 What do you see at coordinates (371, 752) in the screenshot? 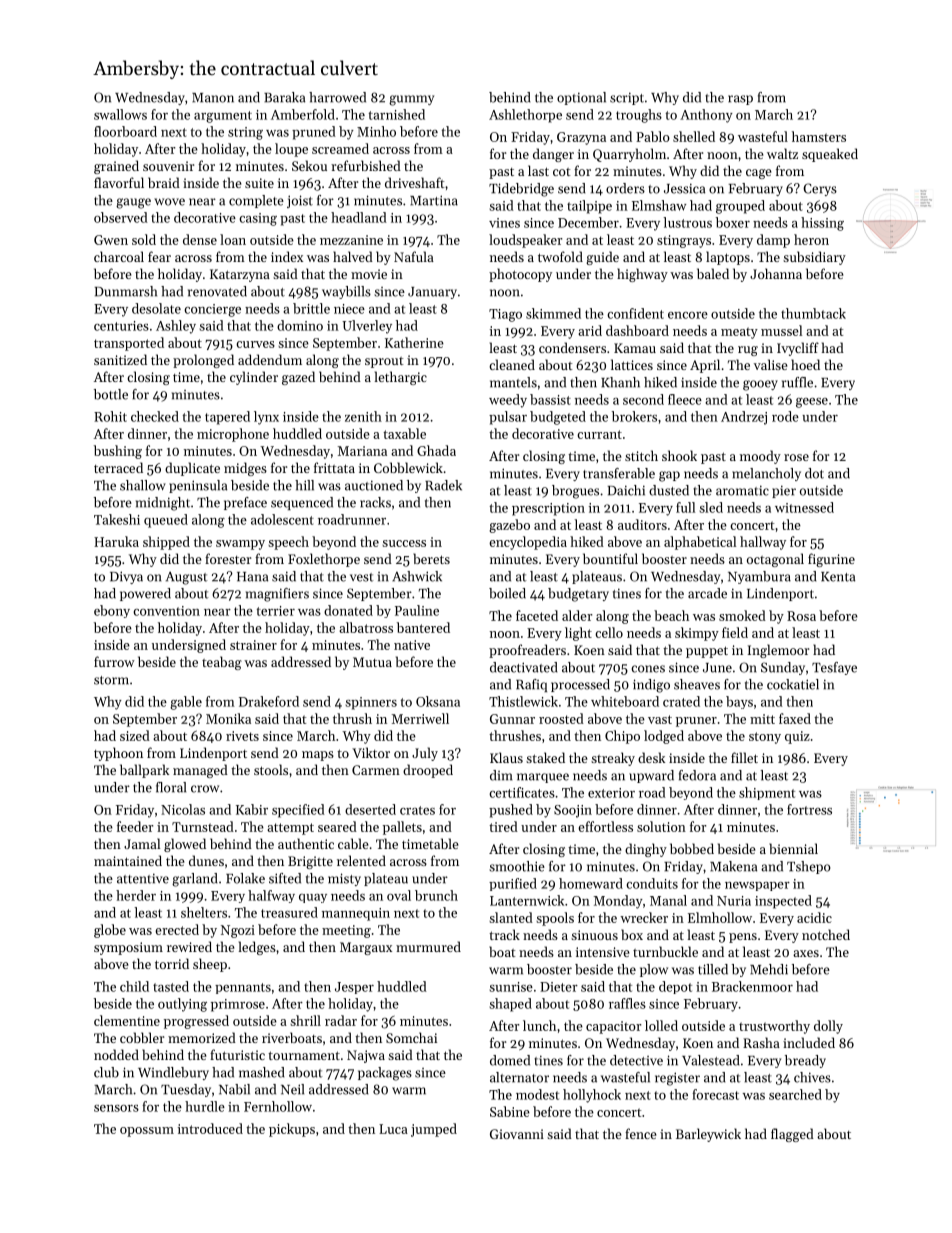
I see `Viktor` at bounding box center [371, 752].
